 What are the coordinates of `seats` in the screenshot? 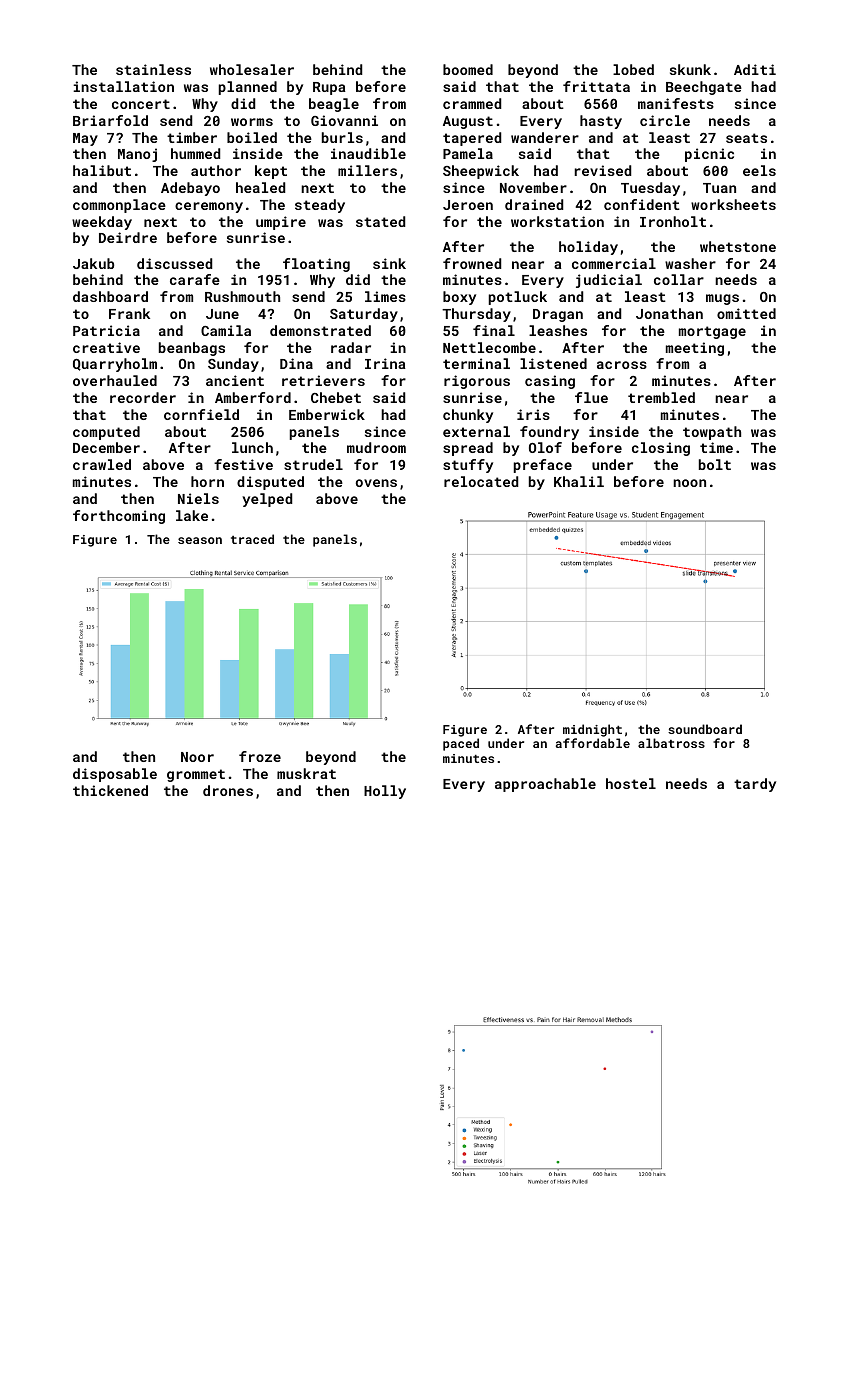 It's located at (746, 138).
